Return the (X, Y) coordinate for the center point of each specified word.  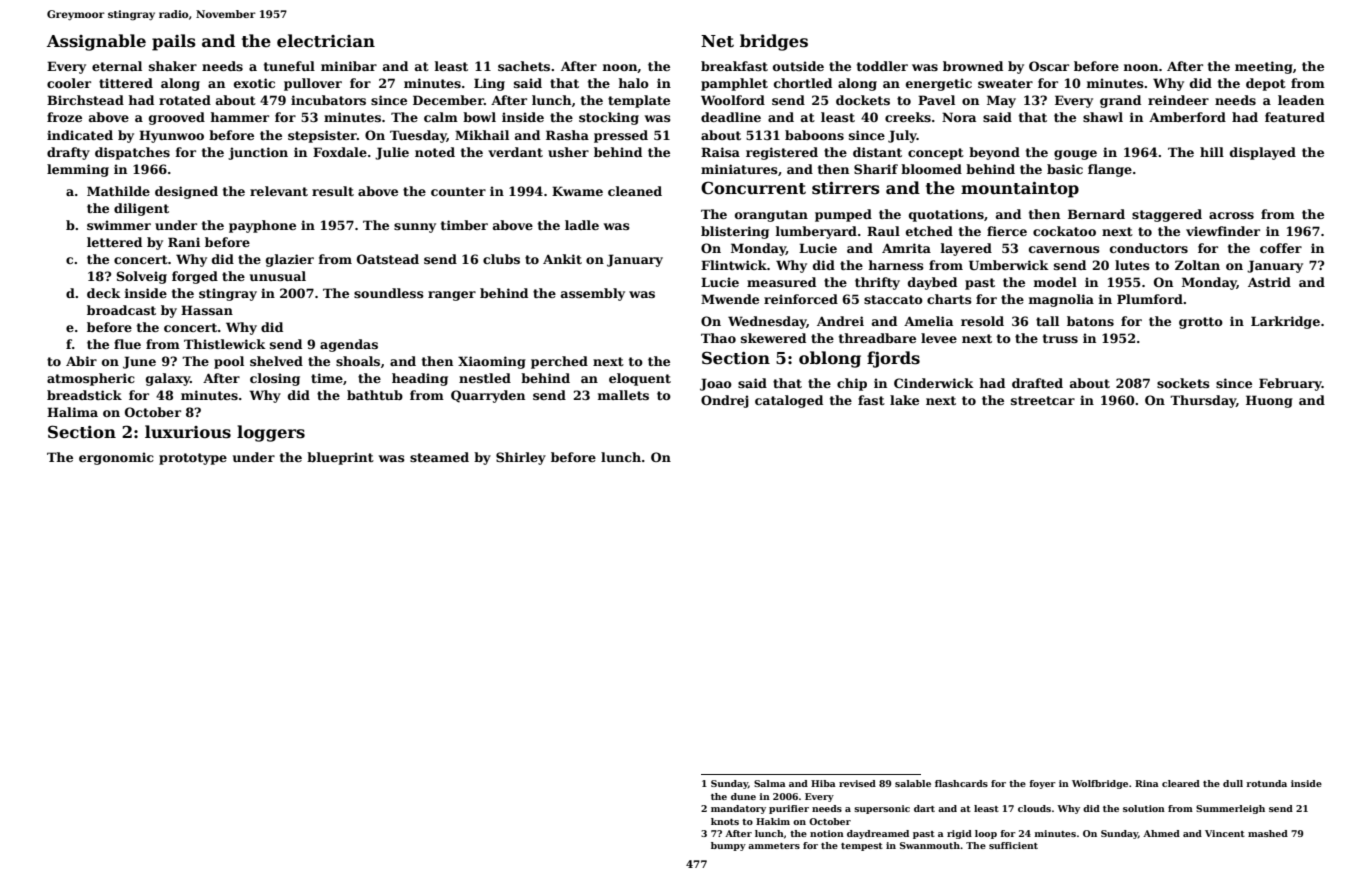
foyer (1042, 784)
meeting (1264, 67)
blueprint (340, 458)
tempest (862, 847)
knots (725, 821)
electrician (326, 41)
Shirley (521, 458)
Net (717, 41)
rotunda (1266, 783)
